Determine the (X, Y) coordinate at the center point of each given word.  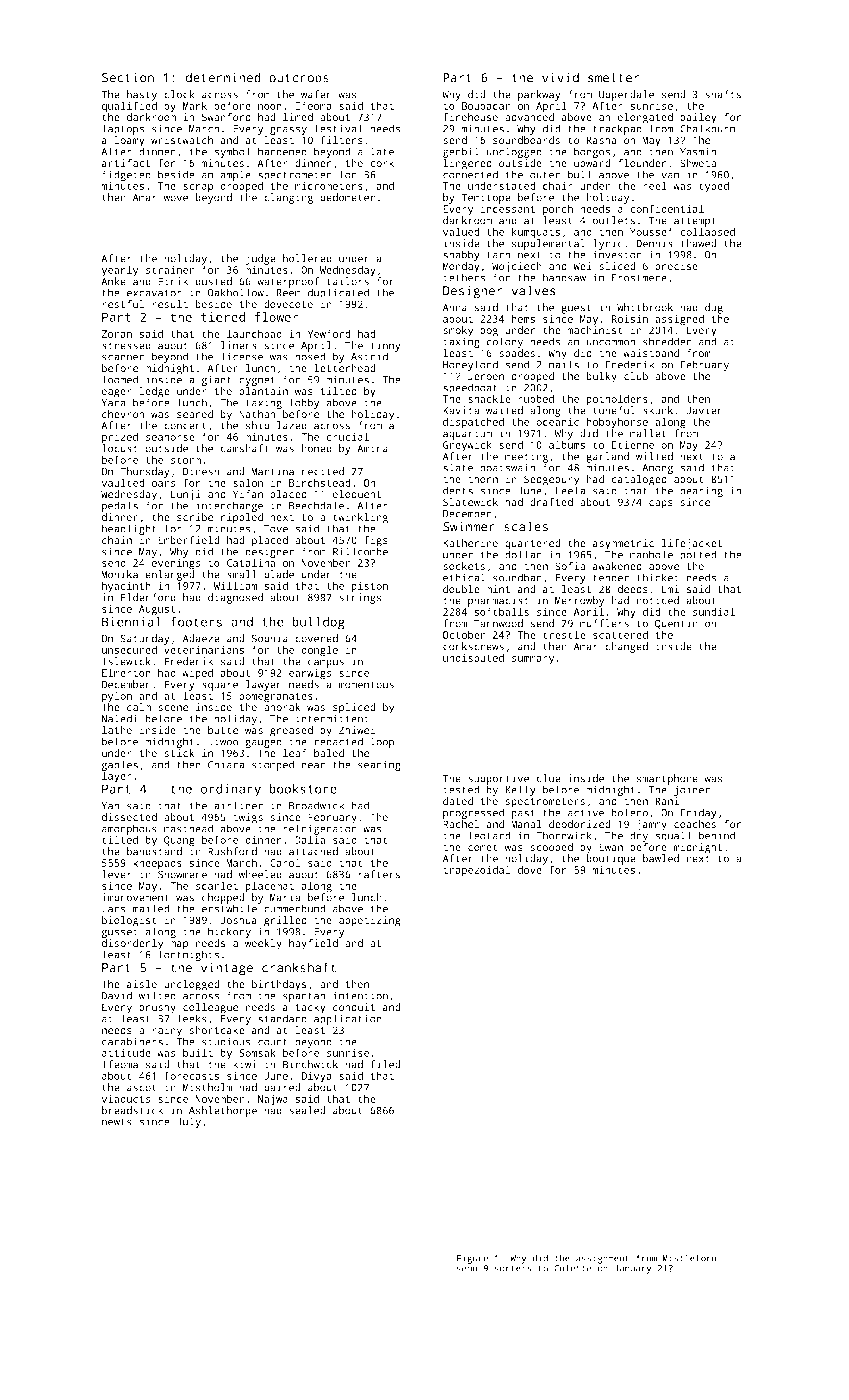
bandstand (154, 851)
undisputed (473, 658)
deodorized (580, 824)
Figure (472, 1259)
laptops (123, 129)
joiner (692, 790)
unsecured (129, 650)
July (189, 1122)
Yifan (248, 494)
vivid (560, 77)
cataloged (639, 480)
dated (458, 801)
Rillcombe (360, 551)
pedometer (347, 198)
